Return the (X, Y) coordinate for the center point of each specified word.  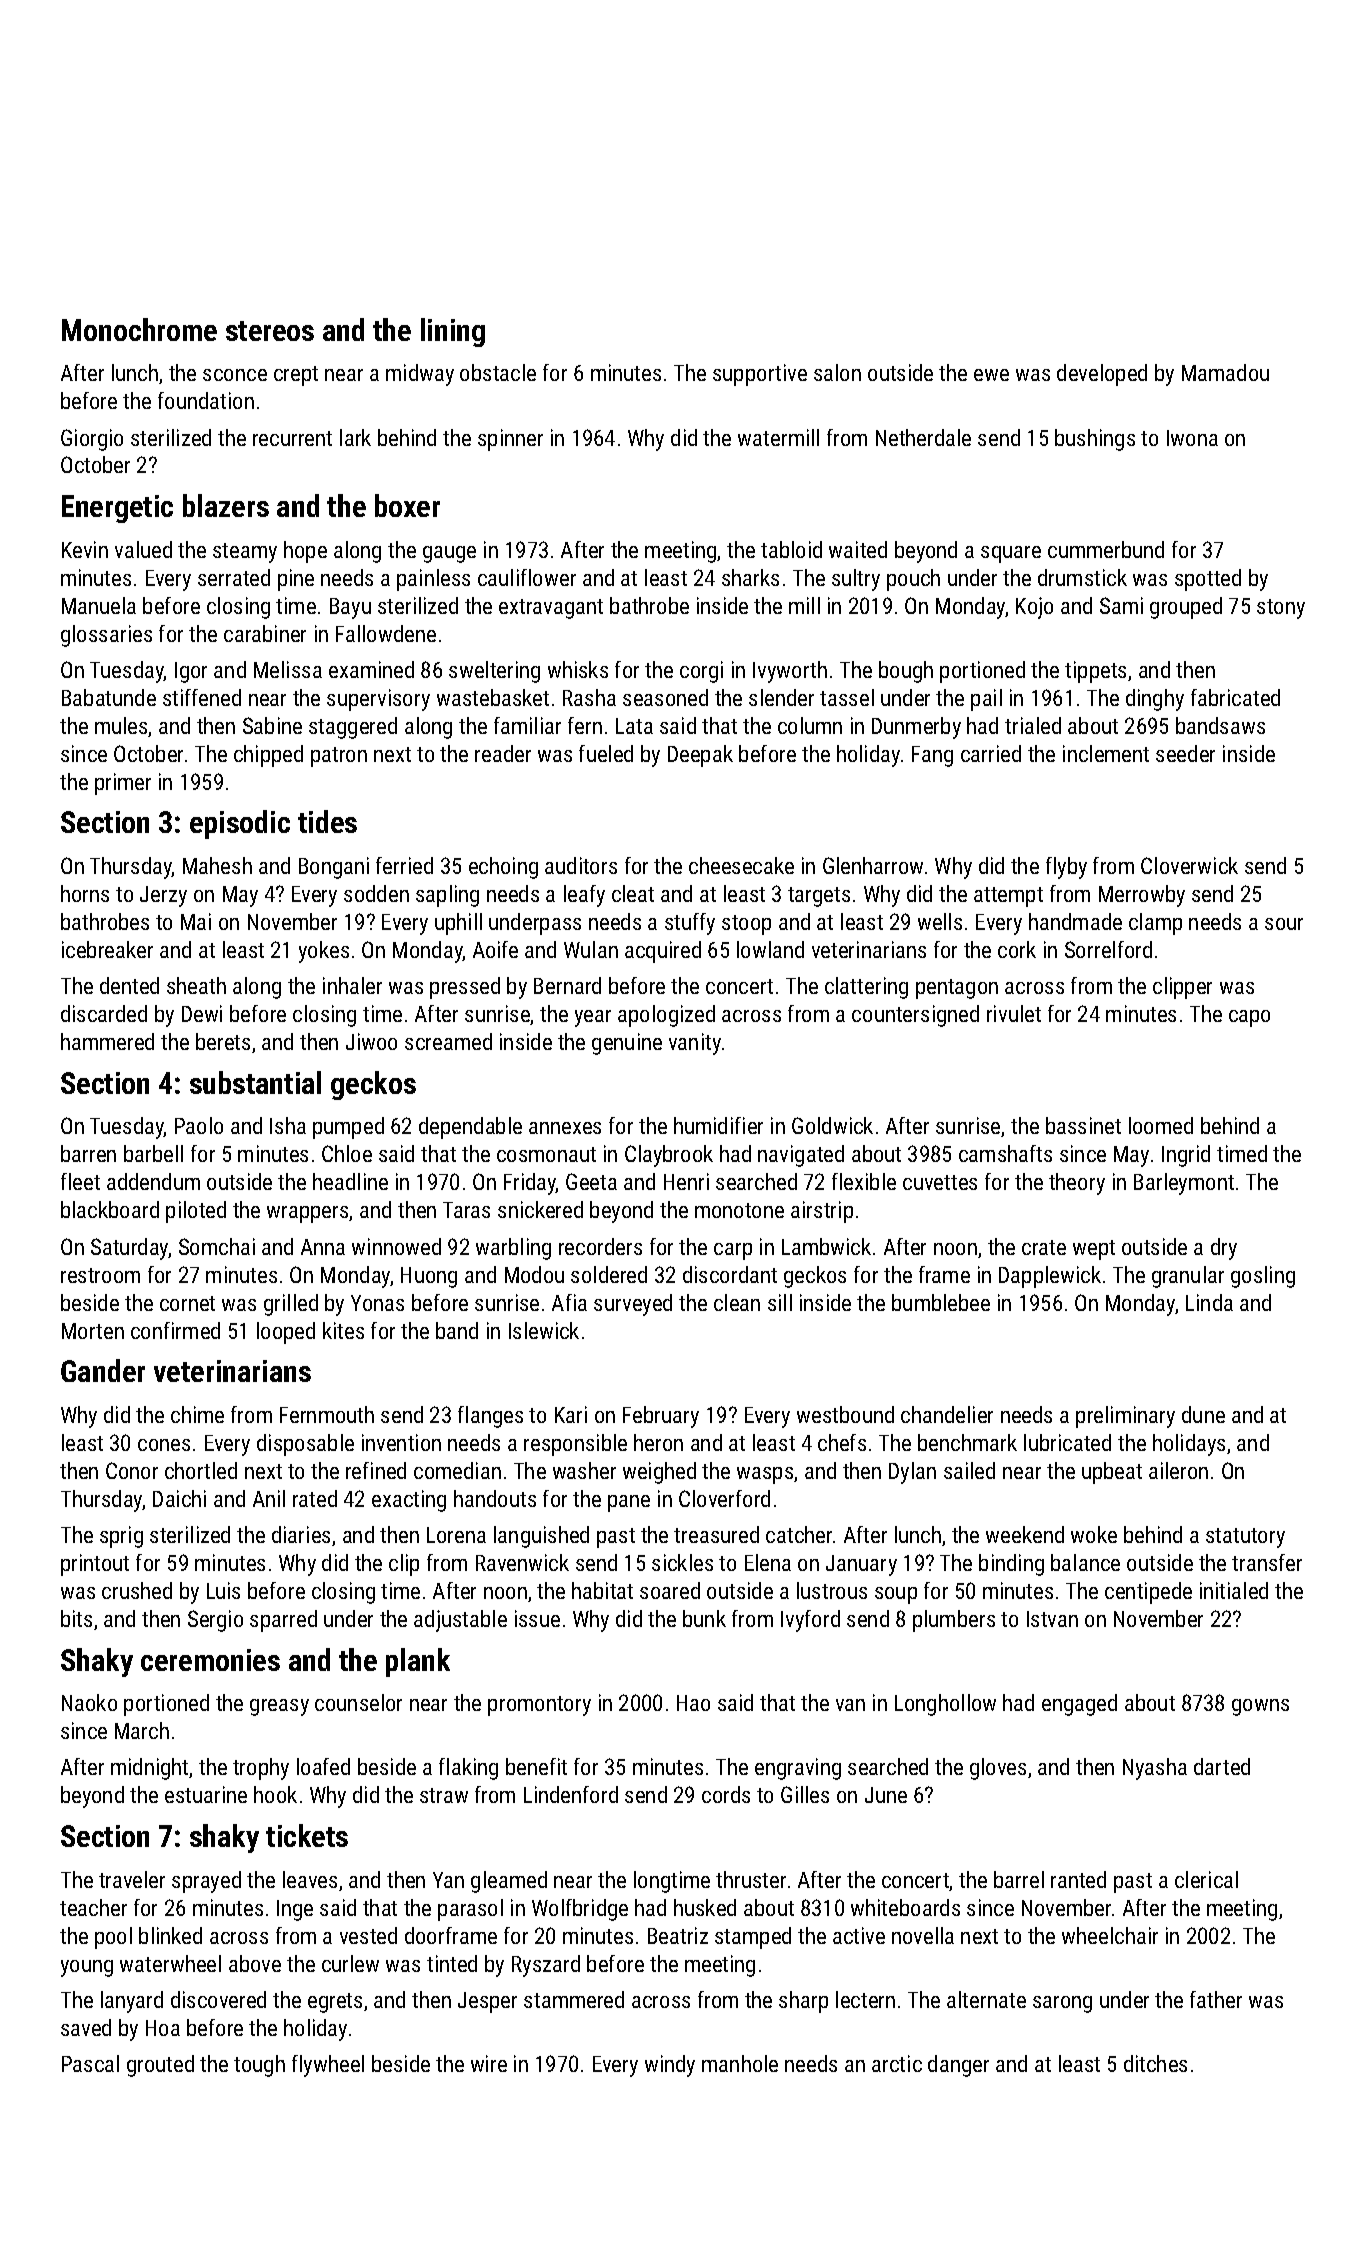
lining (453, 332)
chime (197, 1414)
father (1216, 1999)
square (1011, 554)
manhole (740, 2063)
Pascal (90, 2063)
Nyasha (1155, 1769)
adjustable (460, 1621)
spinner (510, 440)
